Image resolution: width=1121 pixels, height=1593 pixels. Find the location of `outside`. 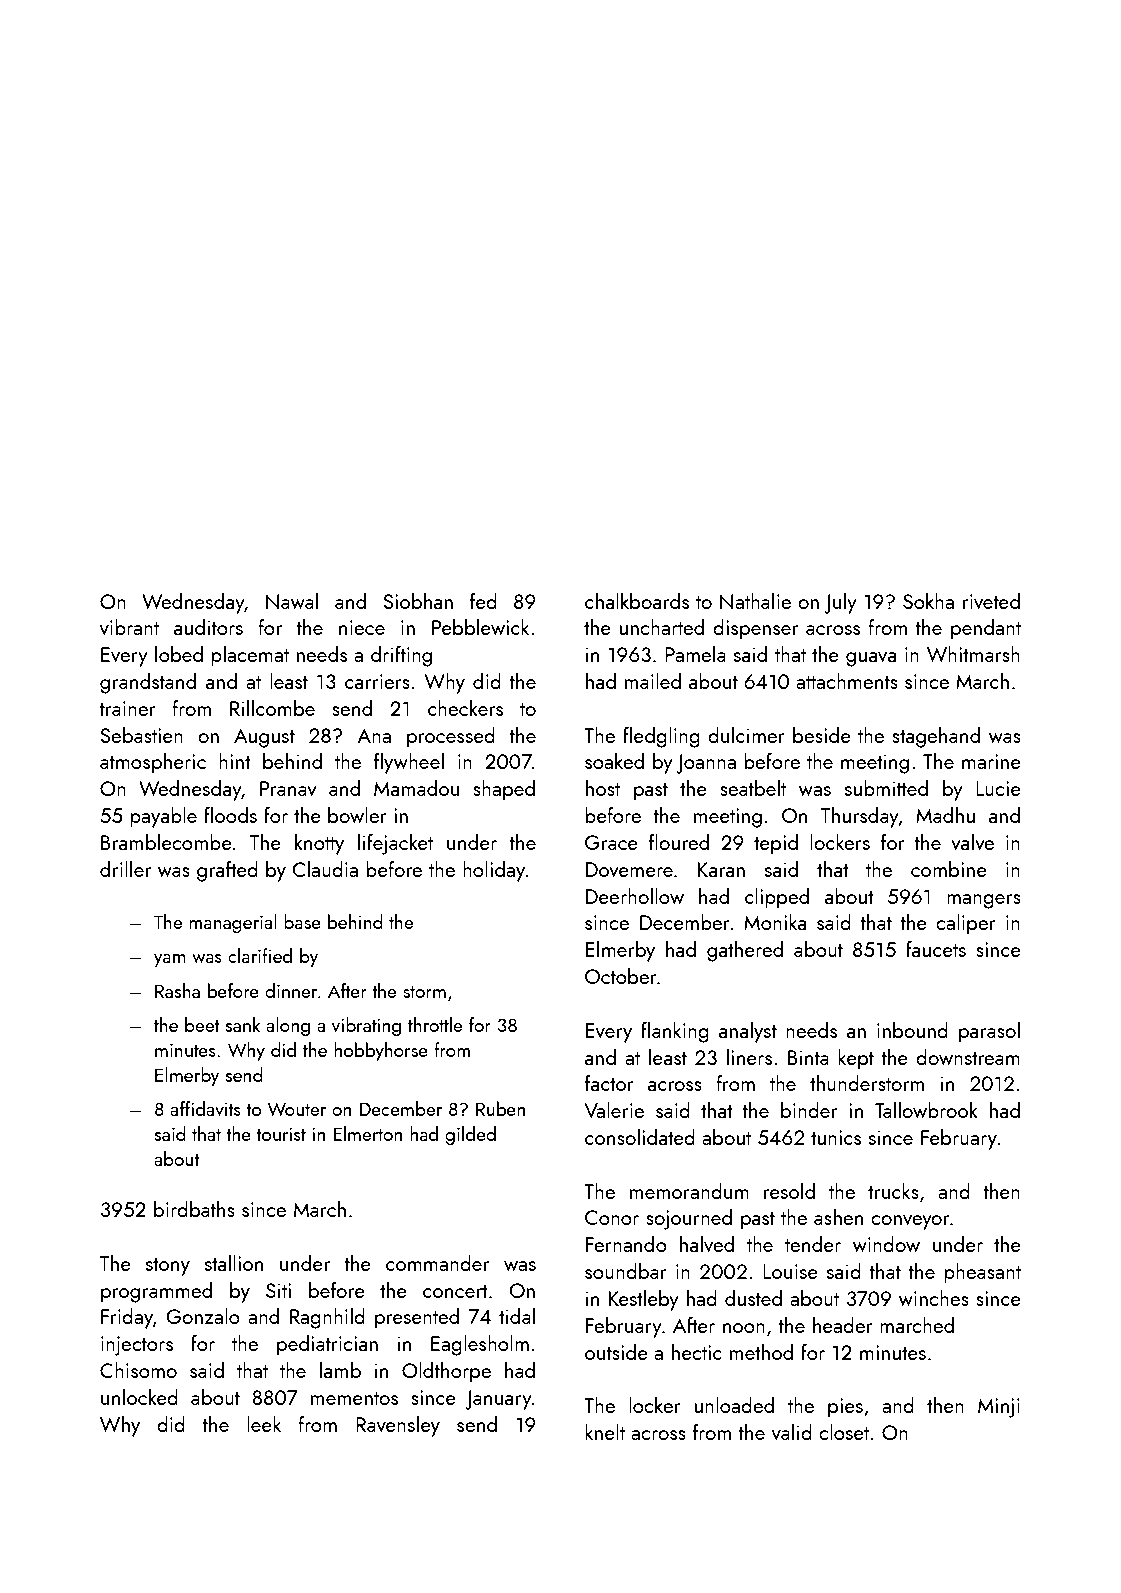

outside is located at coordinates (616, 1352).
